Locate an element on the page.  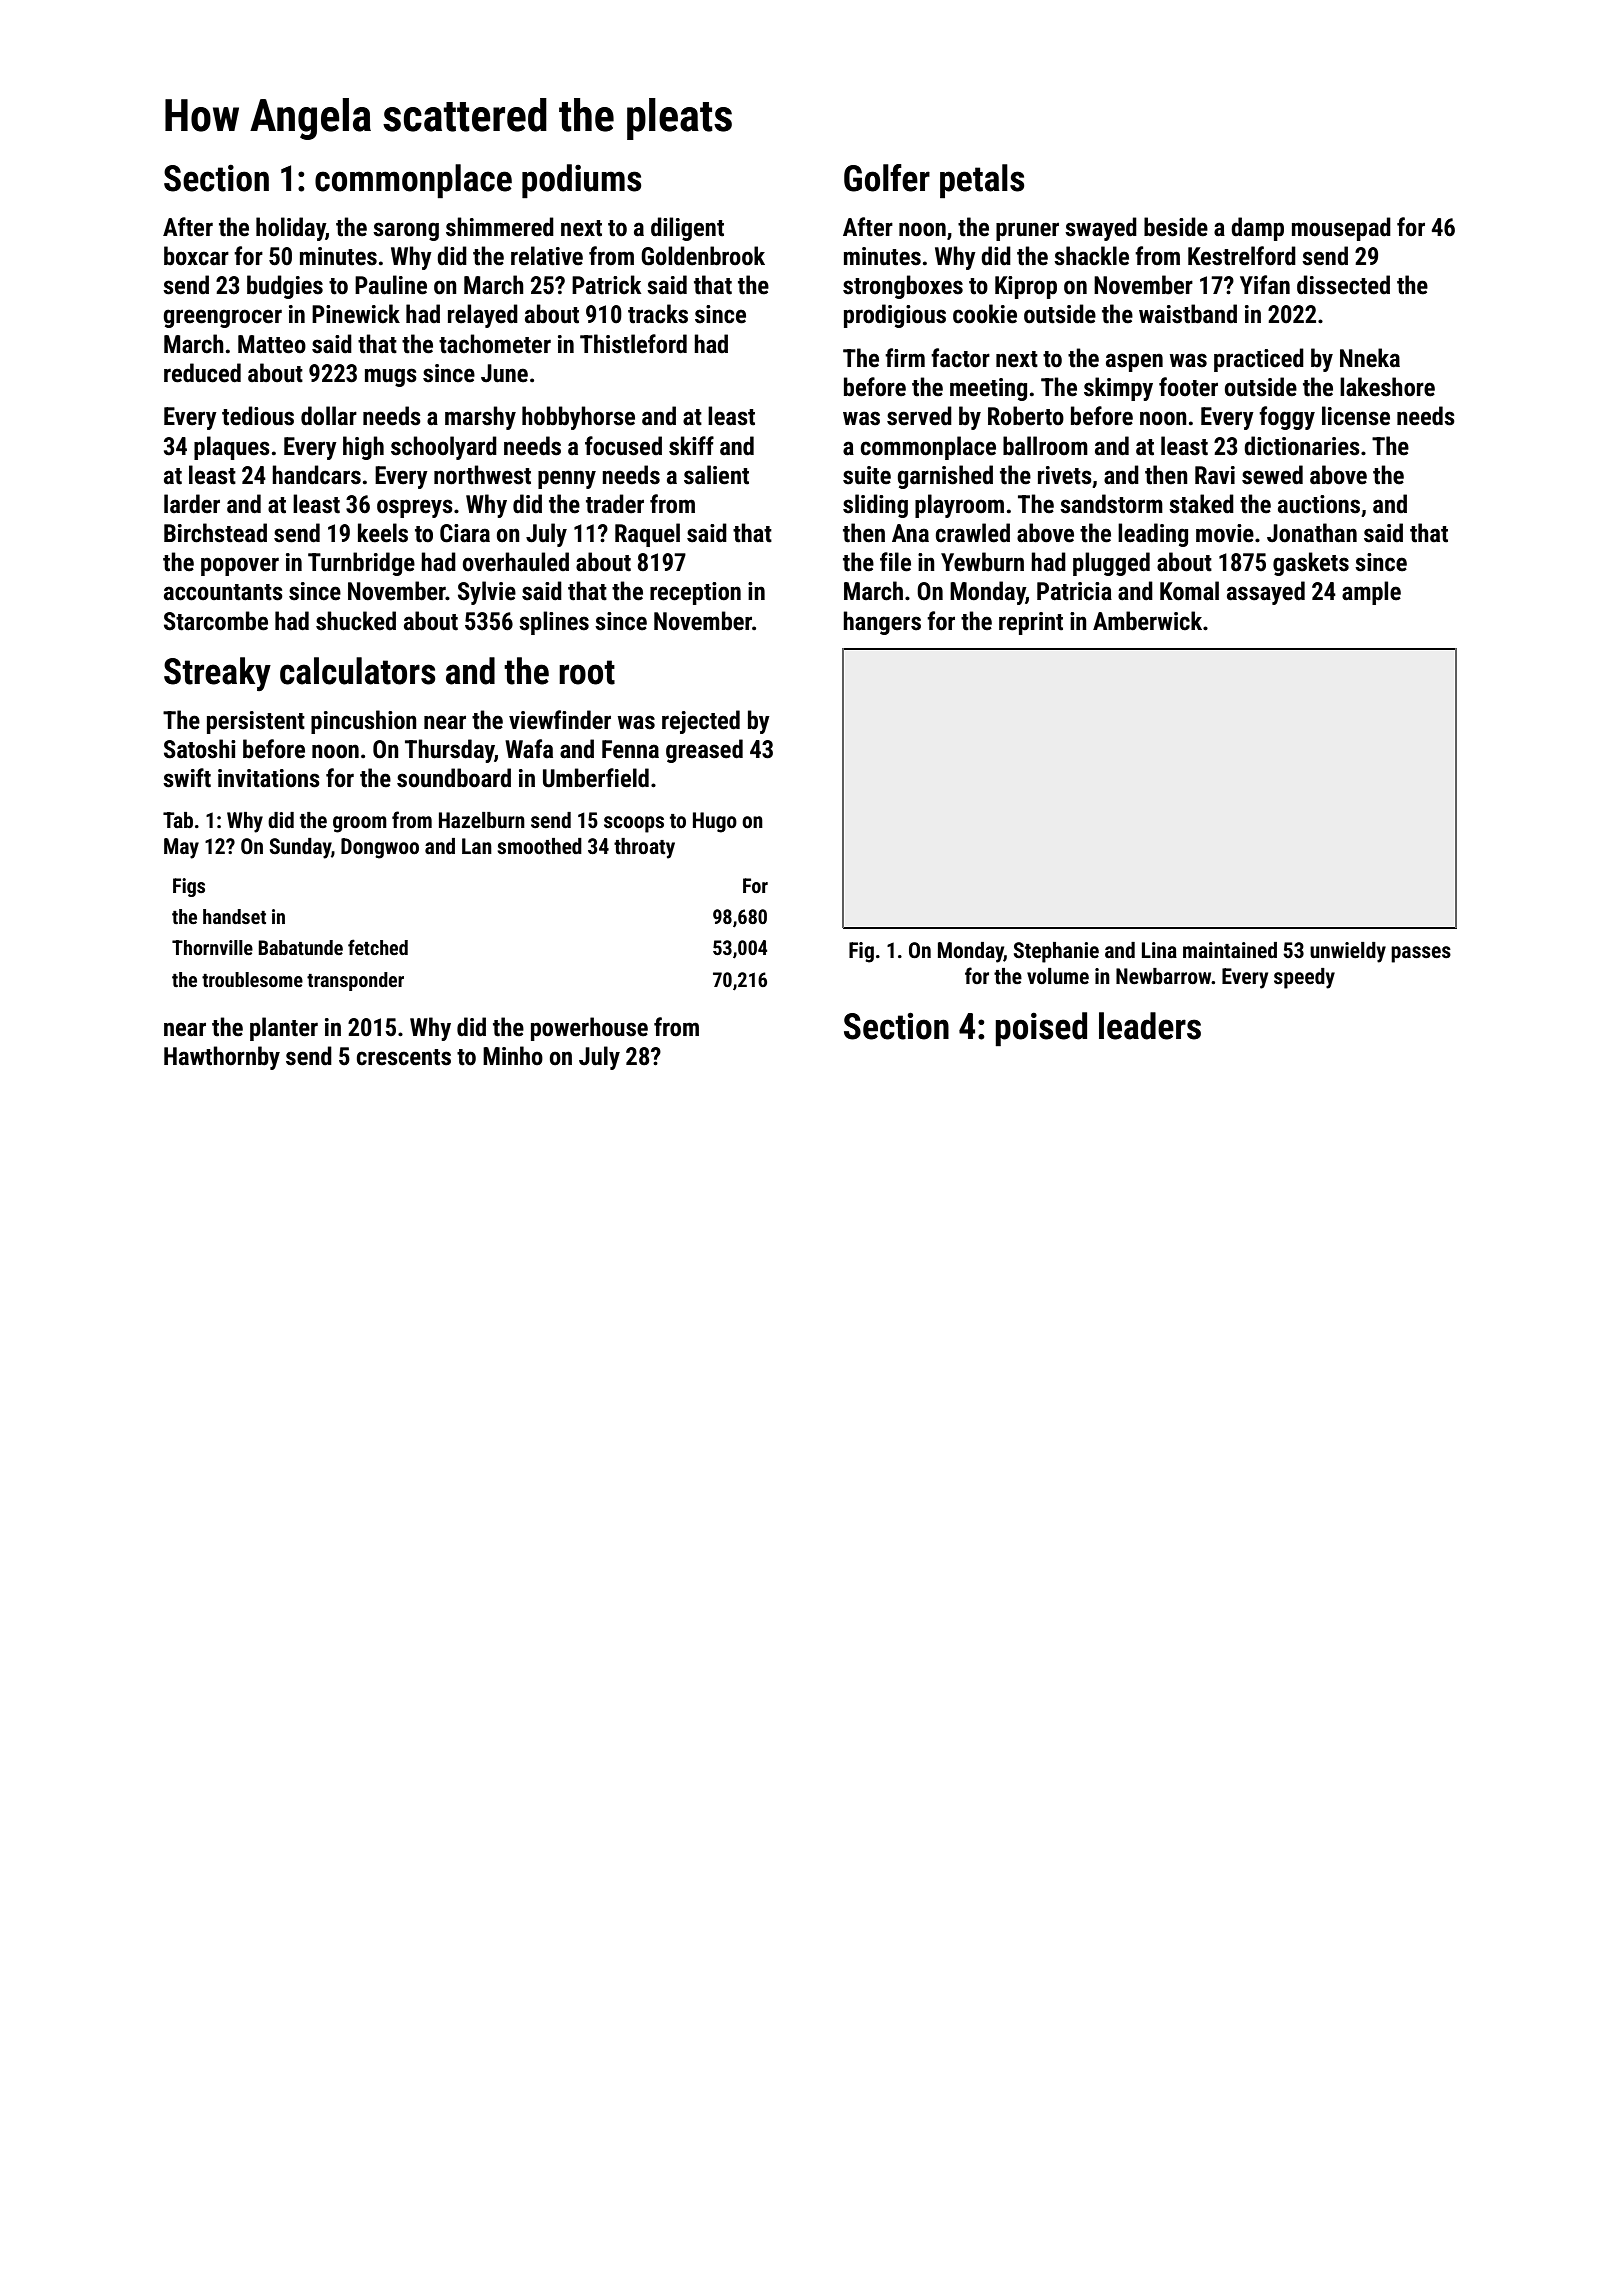
Hugo is located at coordinates (715, 822).
